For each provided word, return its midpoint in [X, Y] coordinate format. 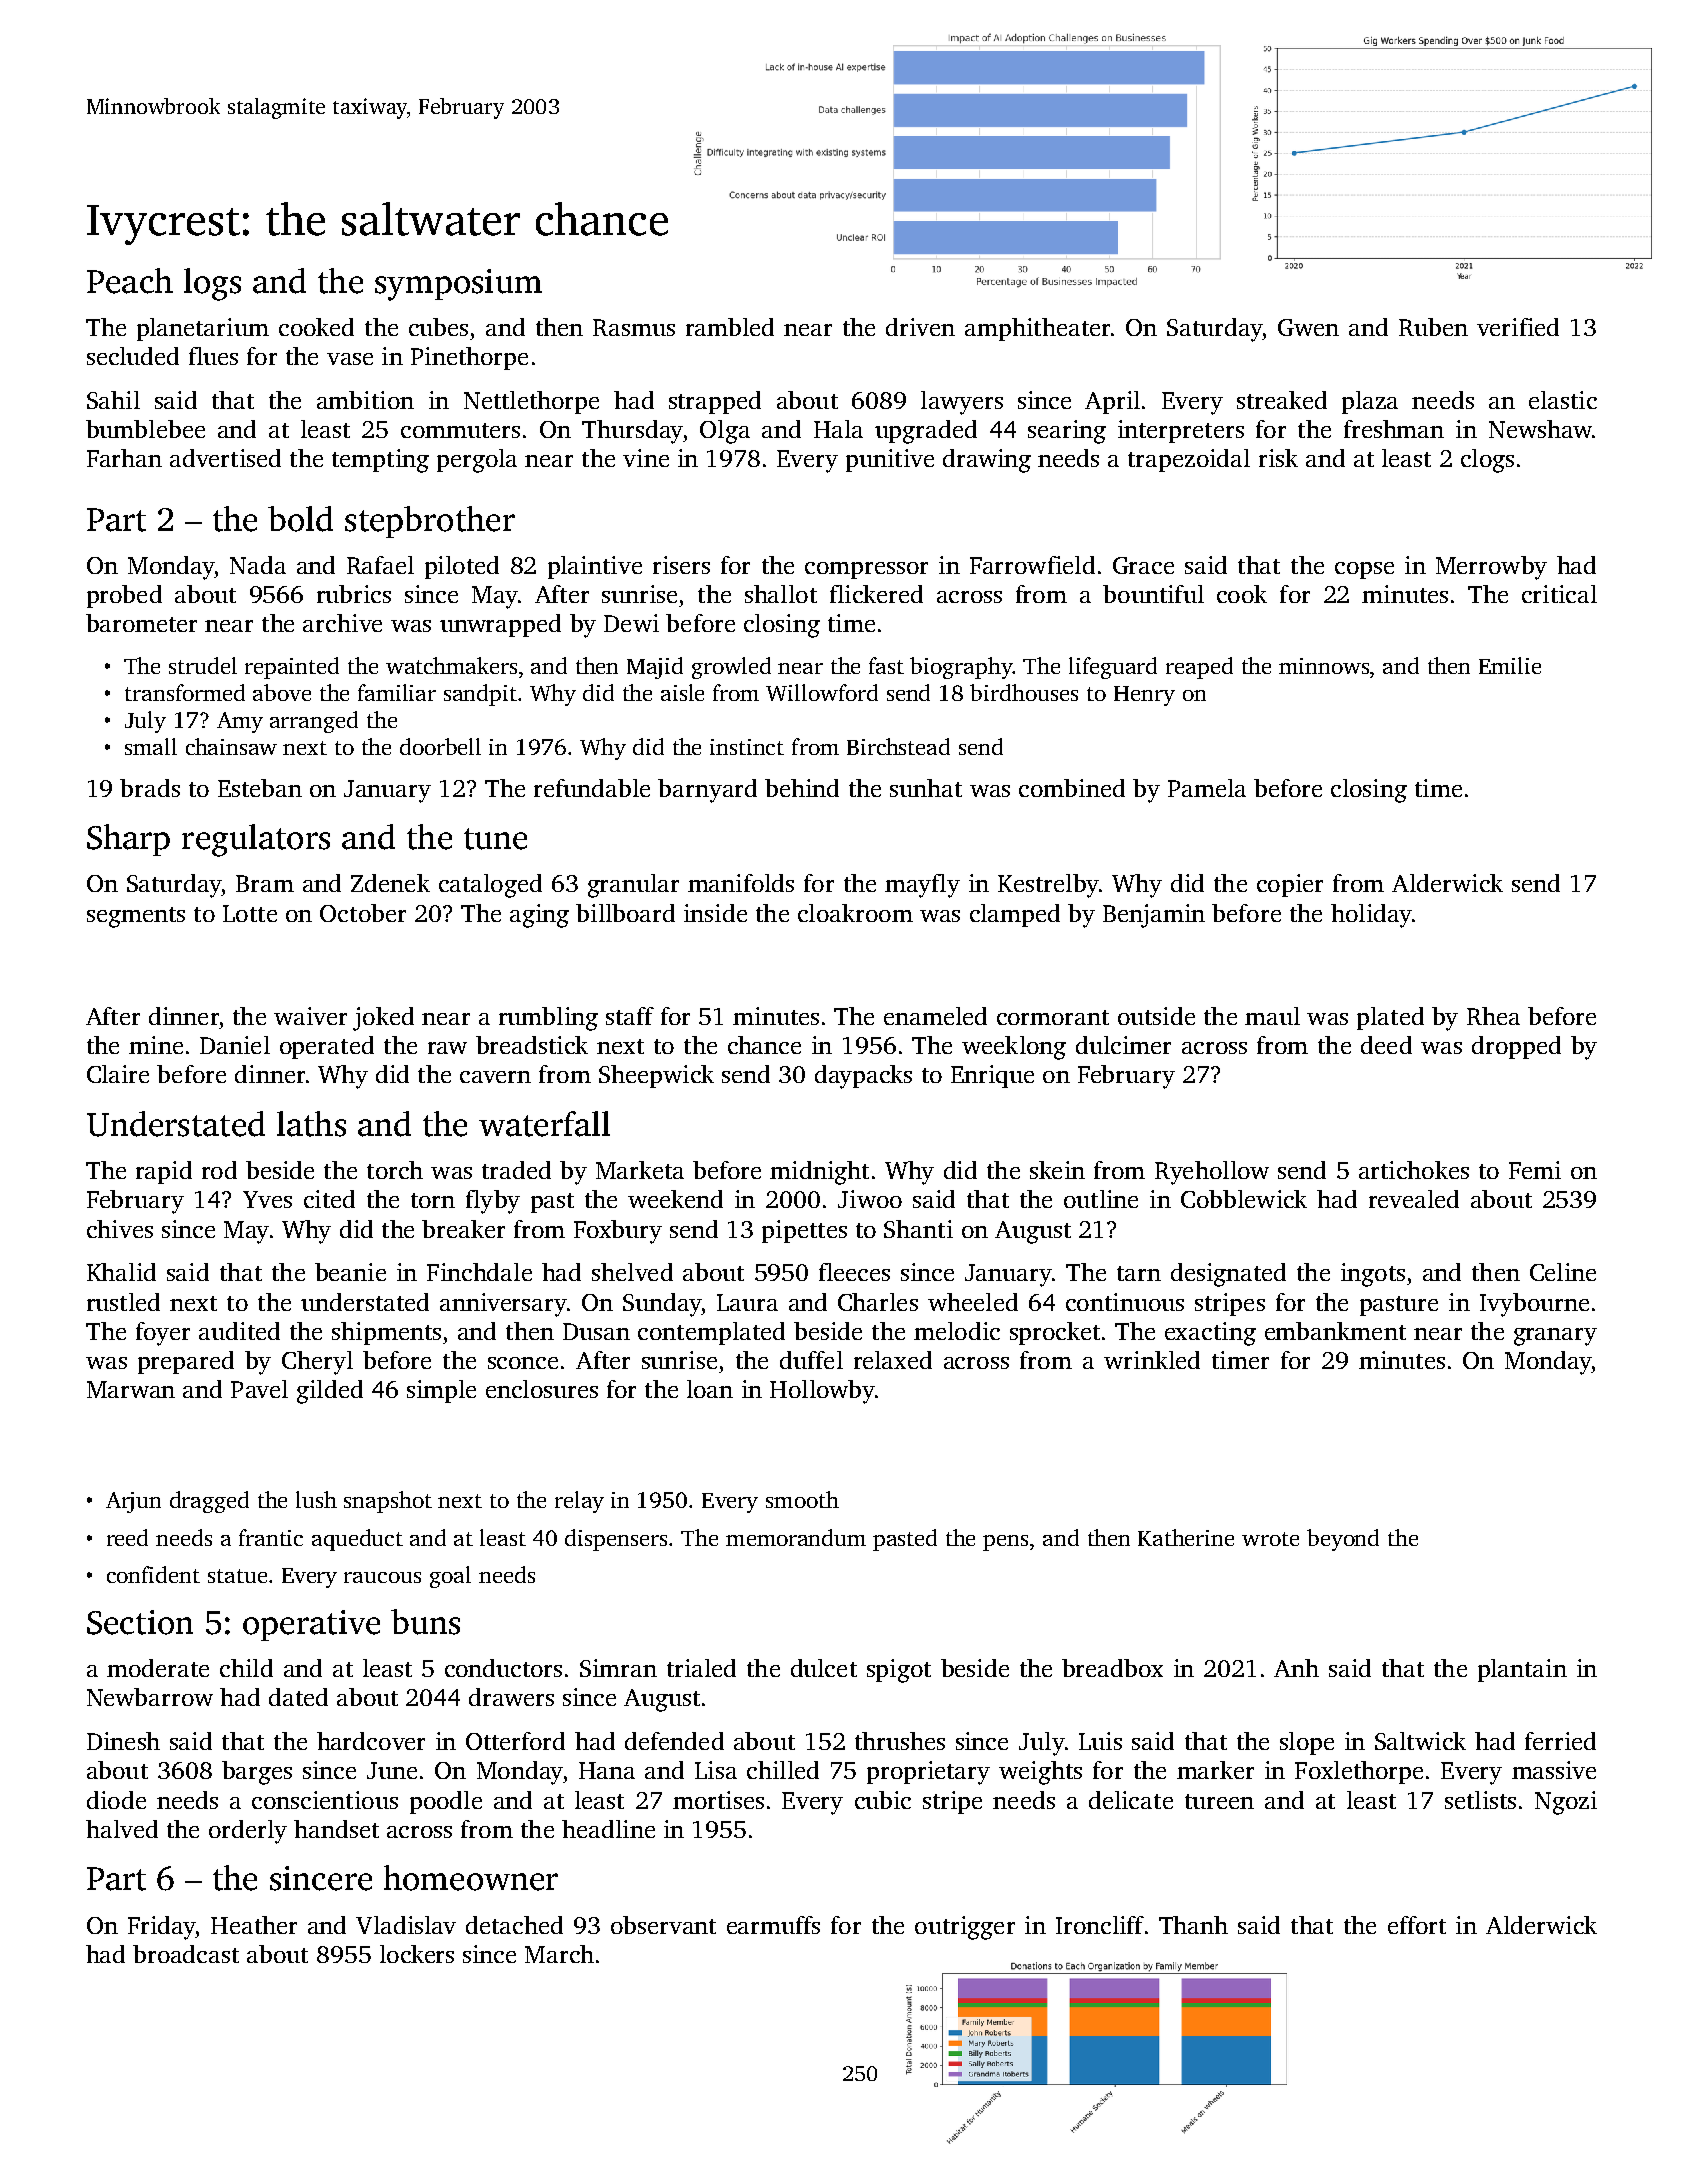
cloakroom [855, 913]
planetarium [203, 329]
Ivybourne [1534, 1305]
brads [150, 788]
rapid [164, 1172]
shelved [632, 1272]
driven [920, 327]
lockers [417, 1954]
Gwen [1308, 327]
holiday [1371, 916]
